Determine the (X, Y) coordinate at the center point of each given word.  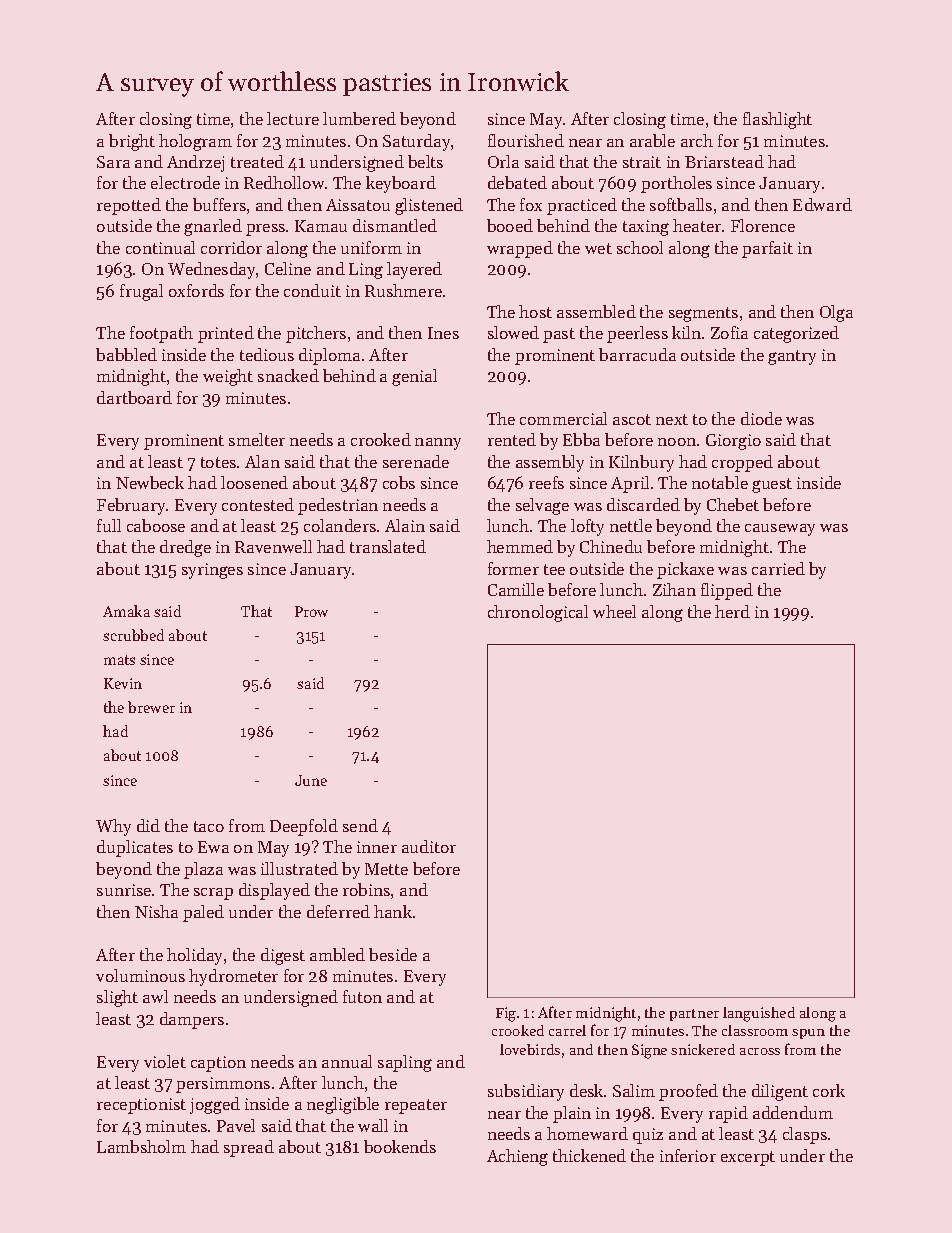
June (311, 780)
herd (732, 611)
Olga (836, 313)
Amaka (126, 611)
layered (414, 270)
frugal (141, 292)
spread (249, 1148)
